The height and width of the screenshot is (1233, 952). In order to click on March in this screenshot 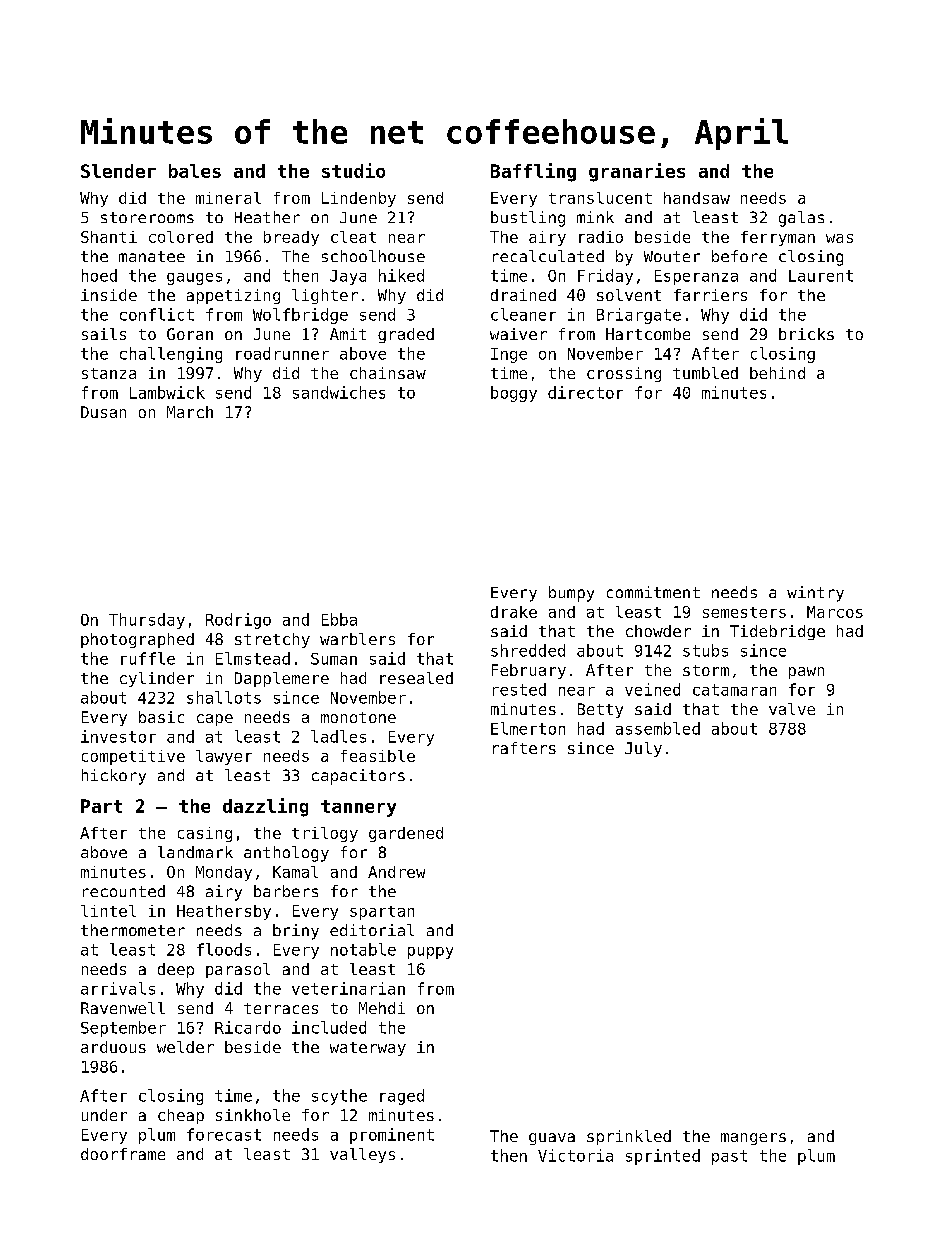, I will do `click(190, 412)`.
